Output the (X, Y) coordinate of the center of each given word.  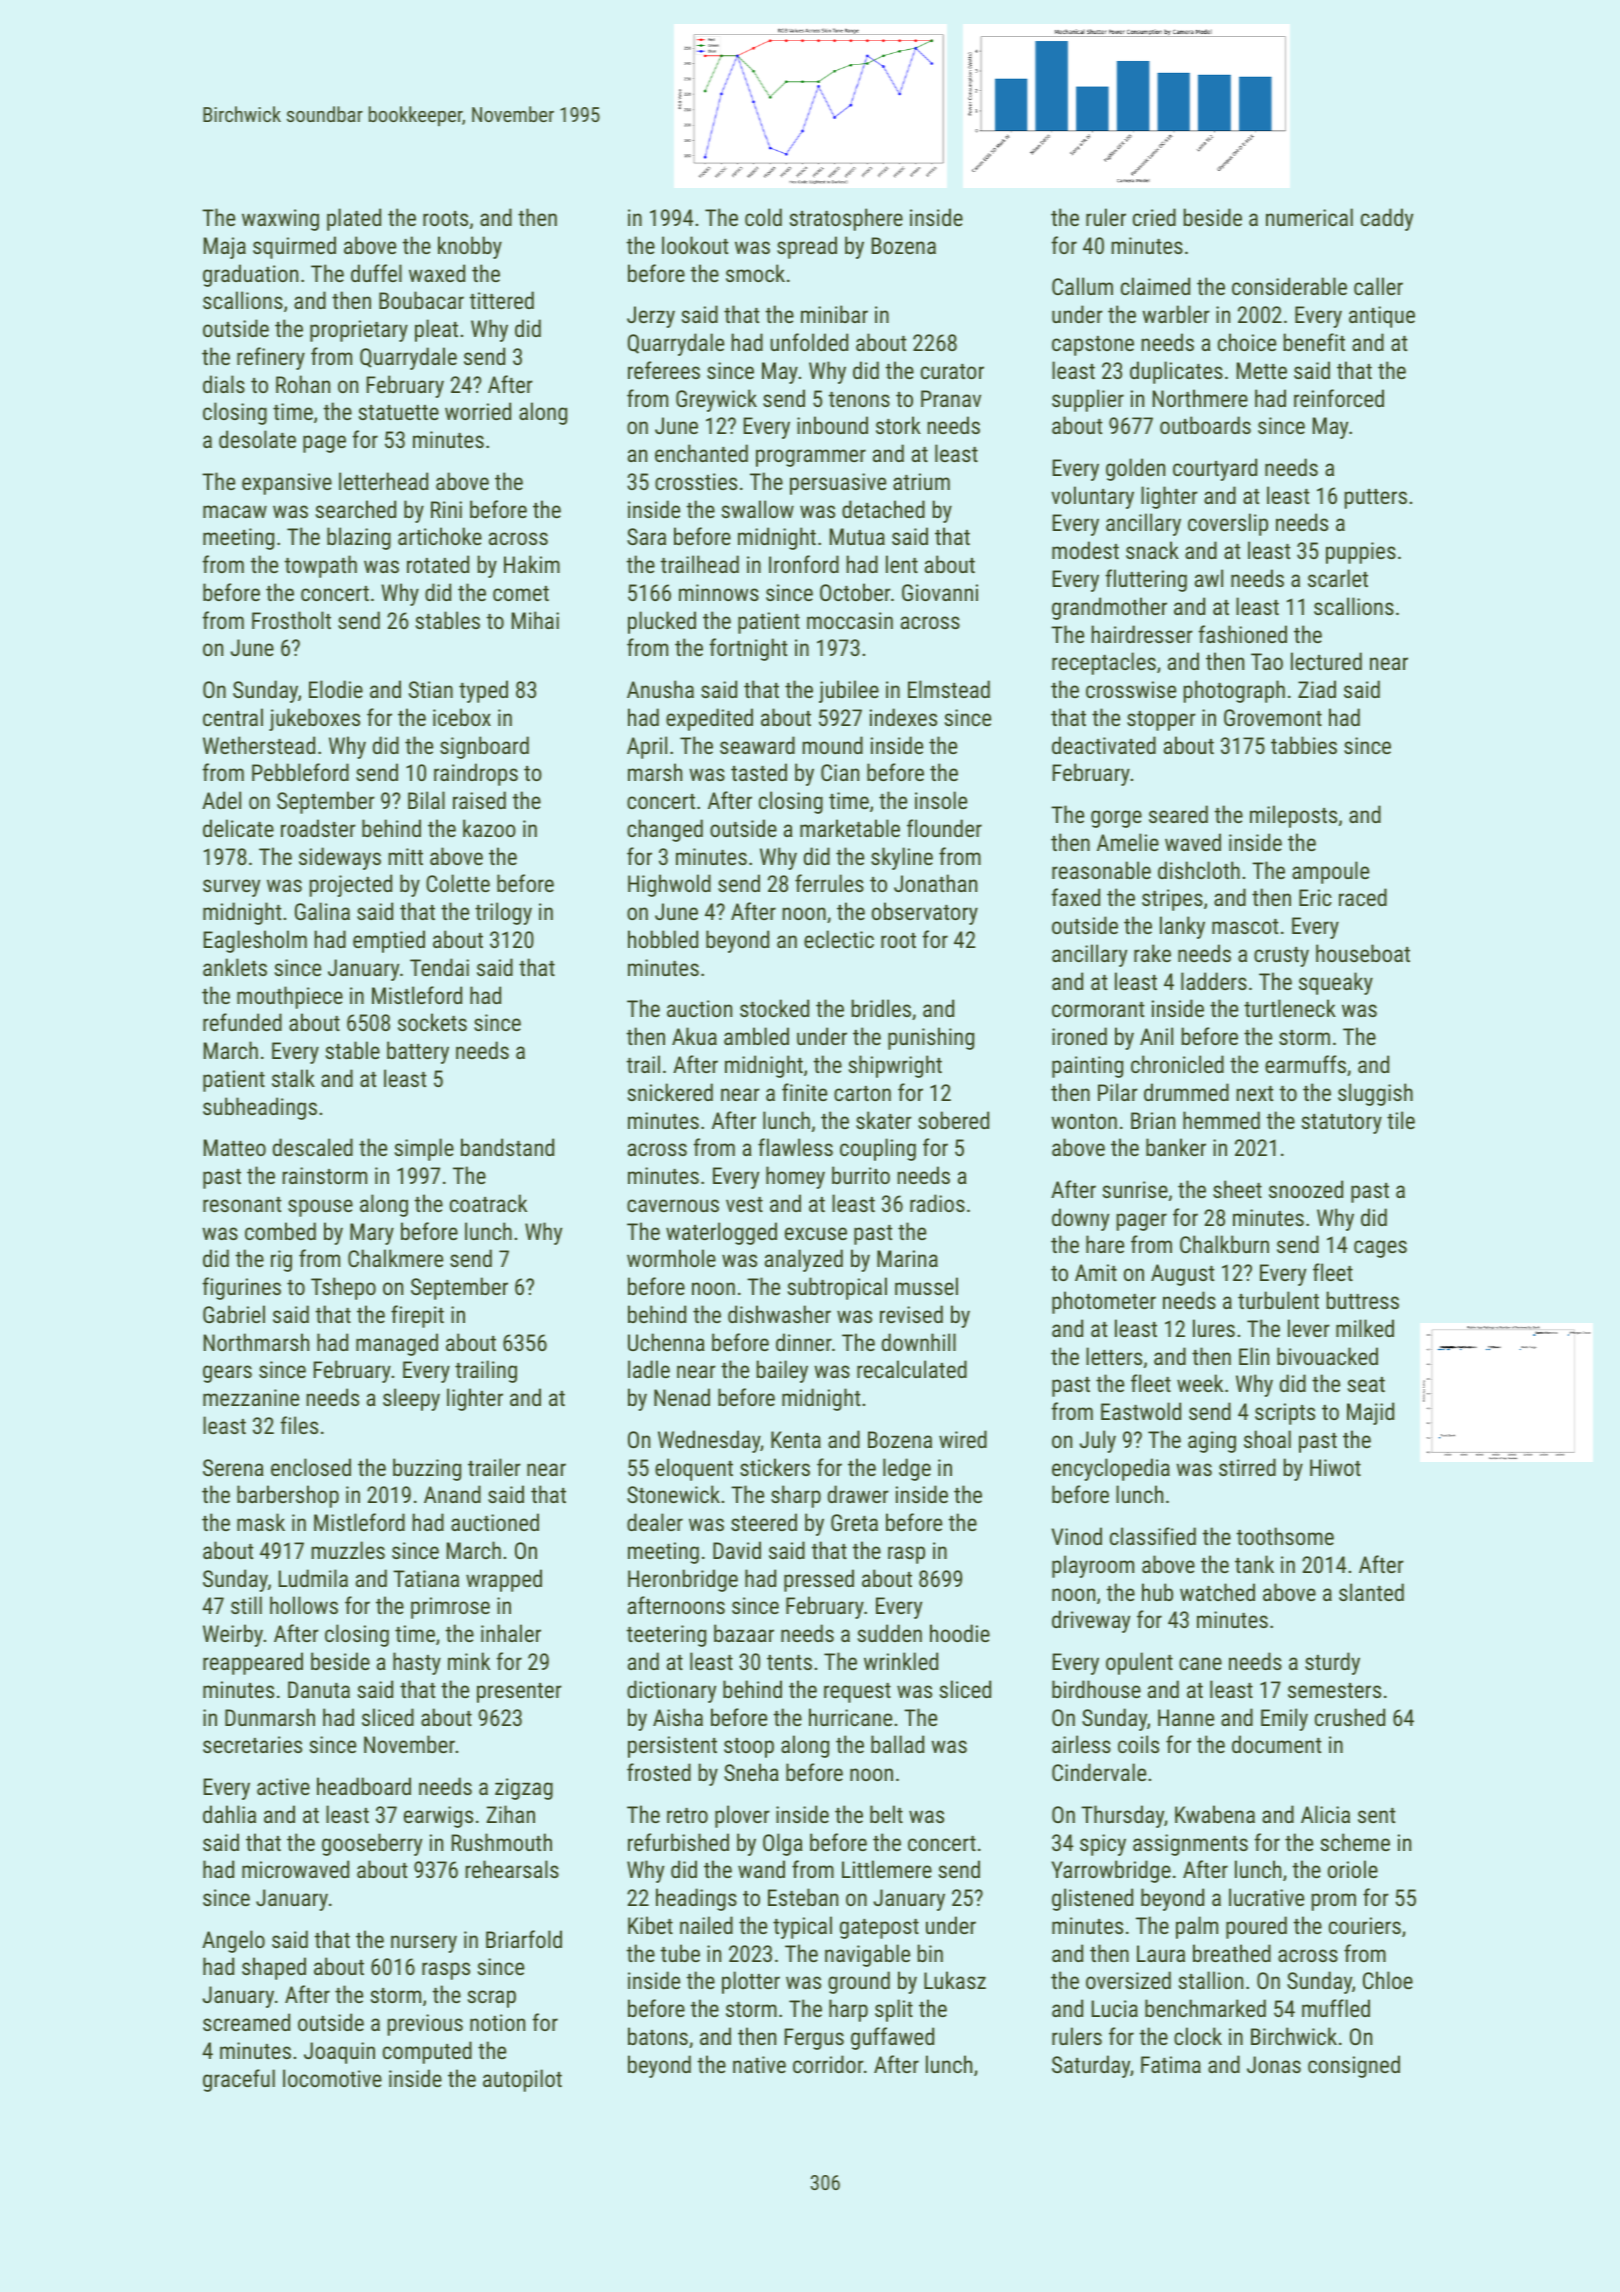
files (299, 1425)
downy (1080, 1219)
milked (1365, 1328)
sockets (432, 1022)
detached (883, 509)
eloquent (694, 1469)
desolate (257, 439)
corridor (828, 2064)
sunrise (1135, 1189)
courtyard (1215, 469)
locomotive (332, 2078)
